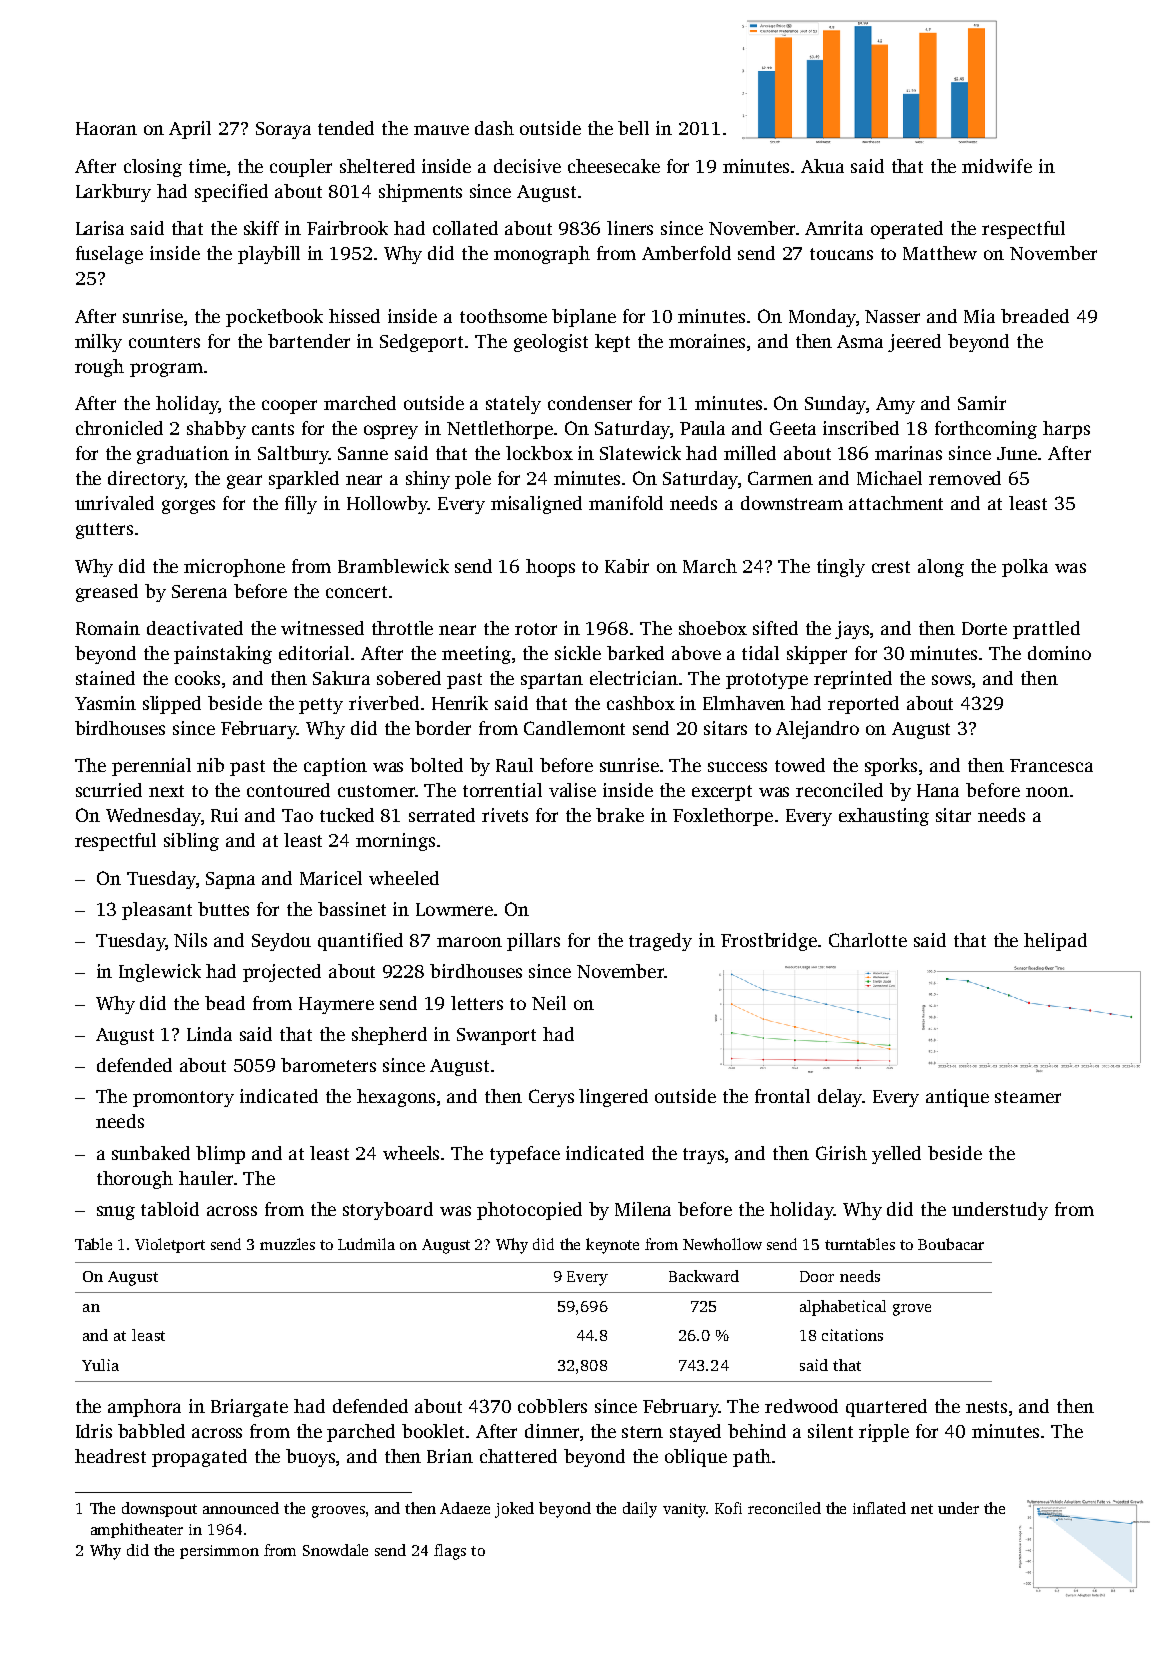 The image size is (1173, 1659). Describe the element at coordinates (884, 817) in the document. I see `exhausting` at that location.
